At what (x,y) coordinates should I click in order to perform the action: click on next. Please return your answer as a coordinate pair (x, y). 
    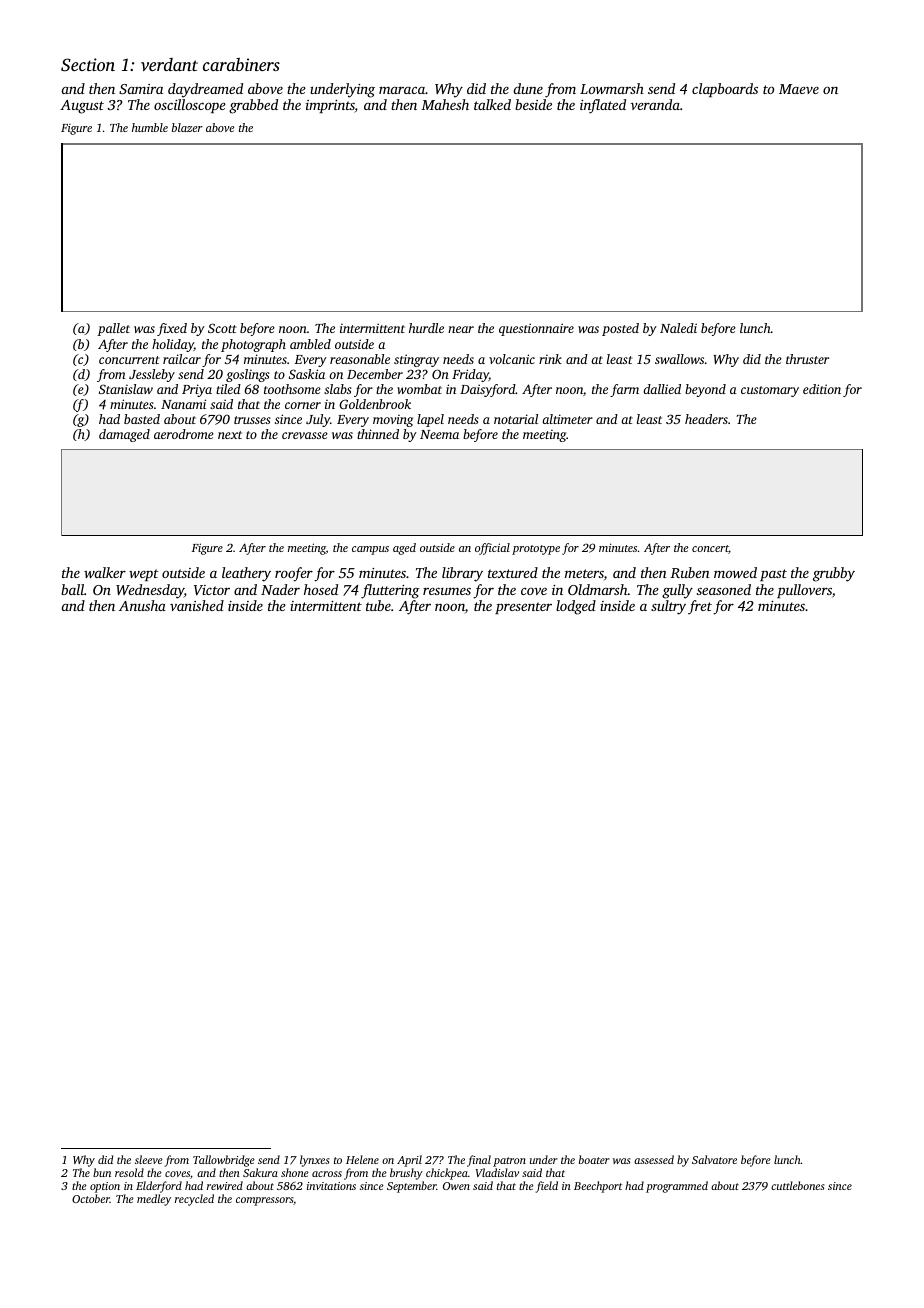
    Looking at the image, I should click on (230, 435).
